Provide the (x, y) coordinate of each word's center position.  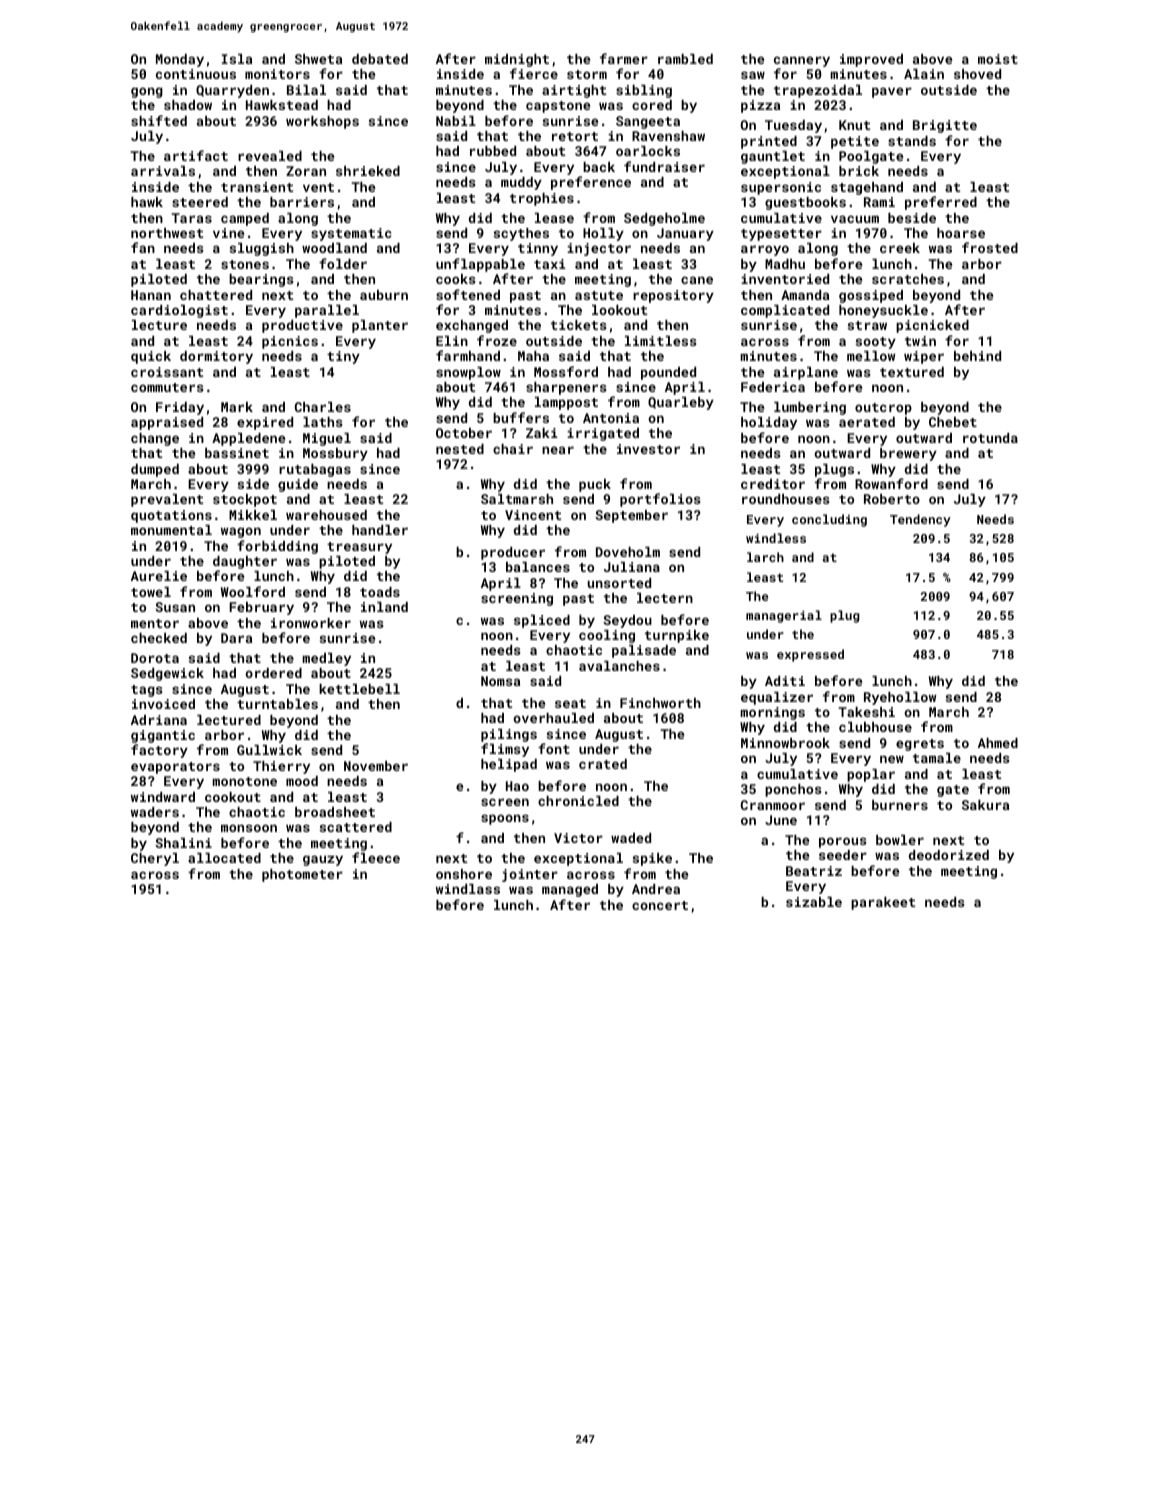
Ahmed (998, 743)
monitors (277, 74)
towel (151, 592)
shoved (977, 74)
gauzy (323, 860)
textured (912, 372)
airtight (574, 91)
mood (302, 781)
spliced (542, 621)
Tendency (920, 520)
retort (575, 136)
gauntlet (773, 157)
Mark (237, 407)
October (464, 433)
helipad (509, 765)
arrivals (163, 171)
